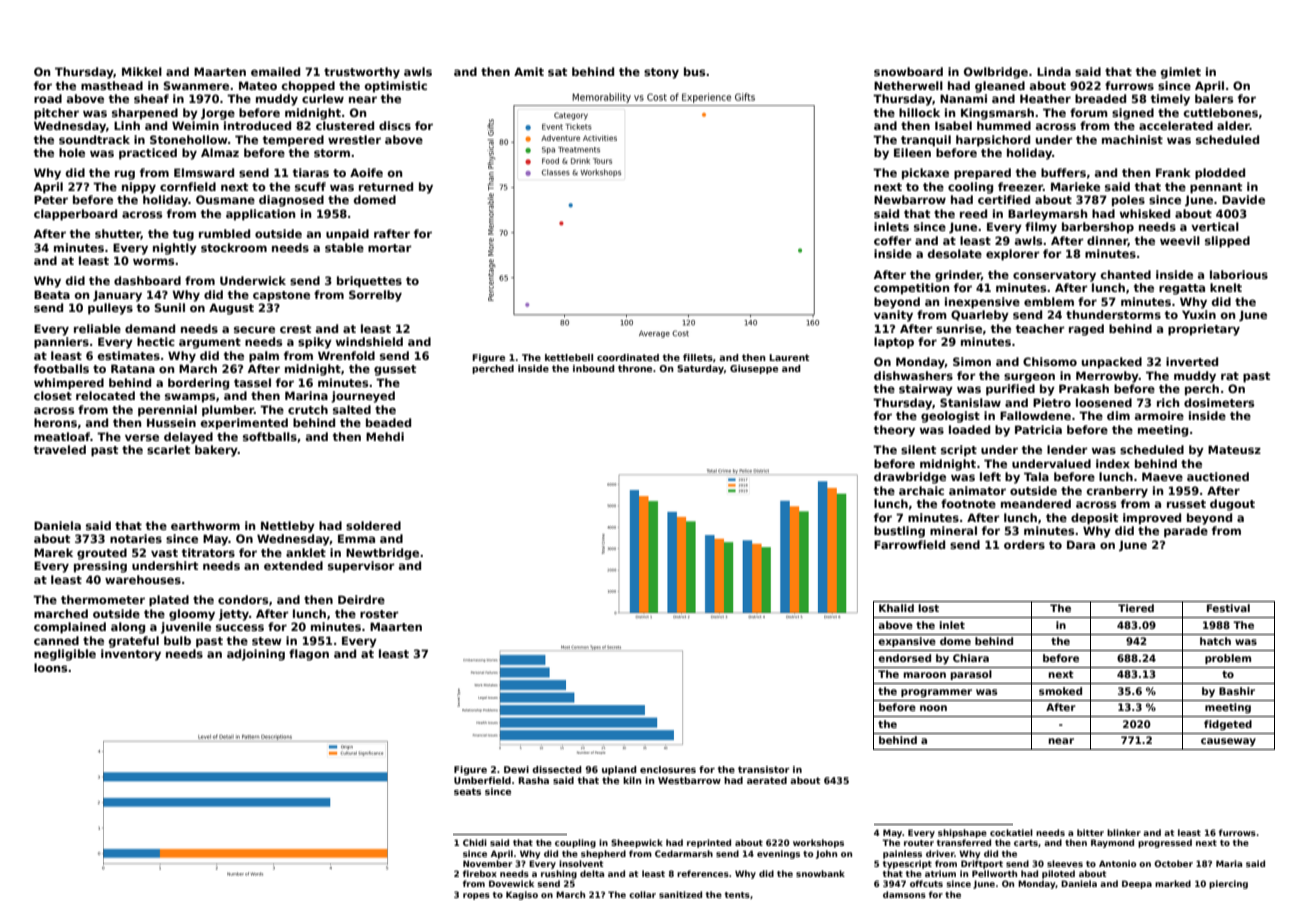  What do you see at coordinates (361, 599) in the page?
I see `Deirdre` at bounding box center [361, 599].
